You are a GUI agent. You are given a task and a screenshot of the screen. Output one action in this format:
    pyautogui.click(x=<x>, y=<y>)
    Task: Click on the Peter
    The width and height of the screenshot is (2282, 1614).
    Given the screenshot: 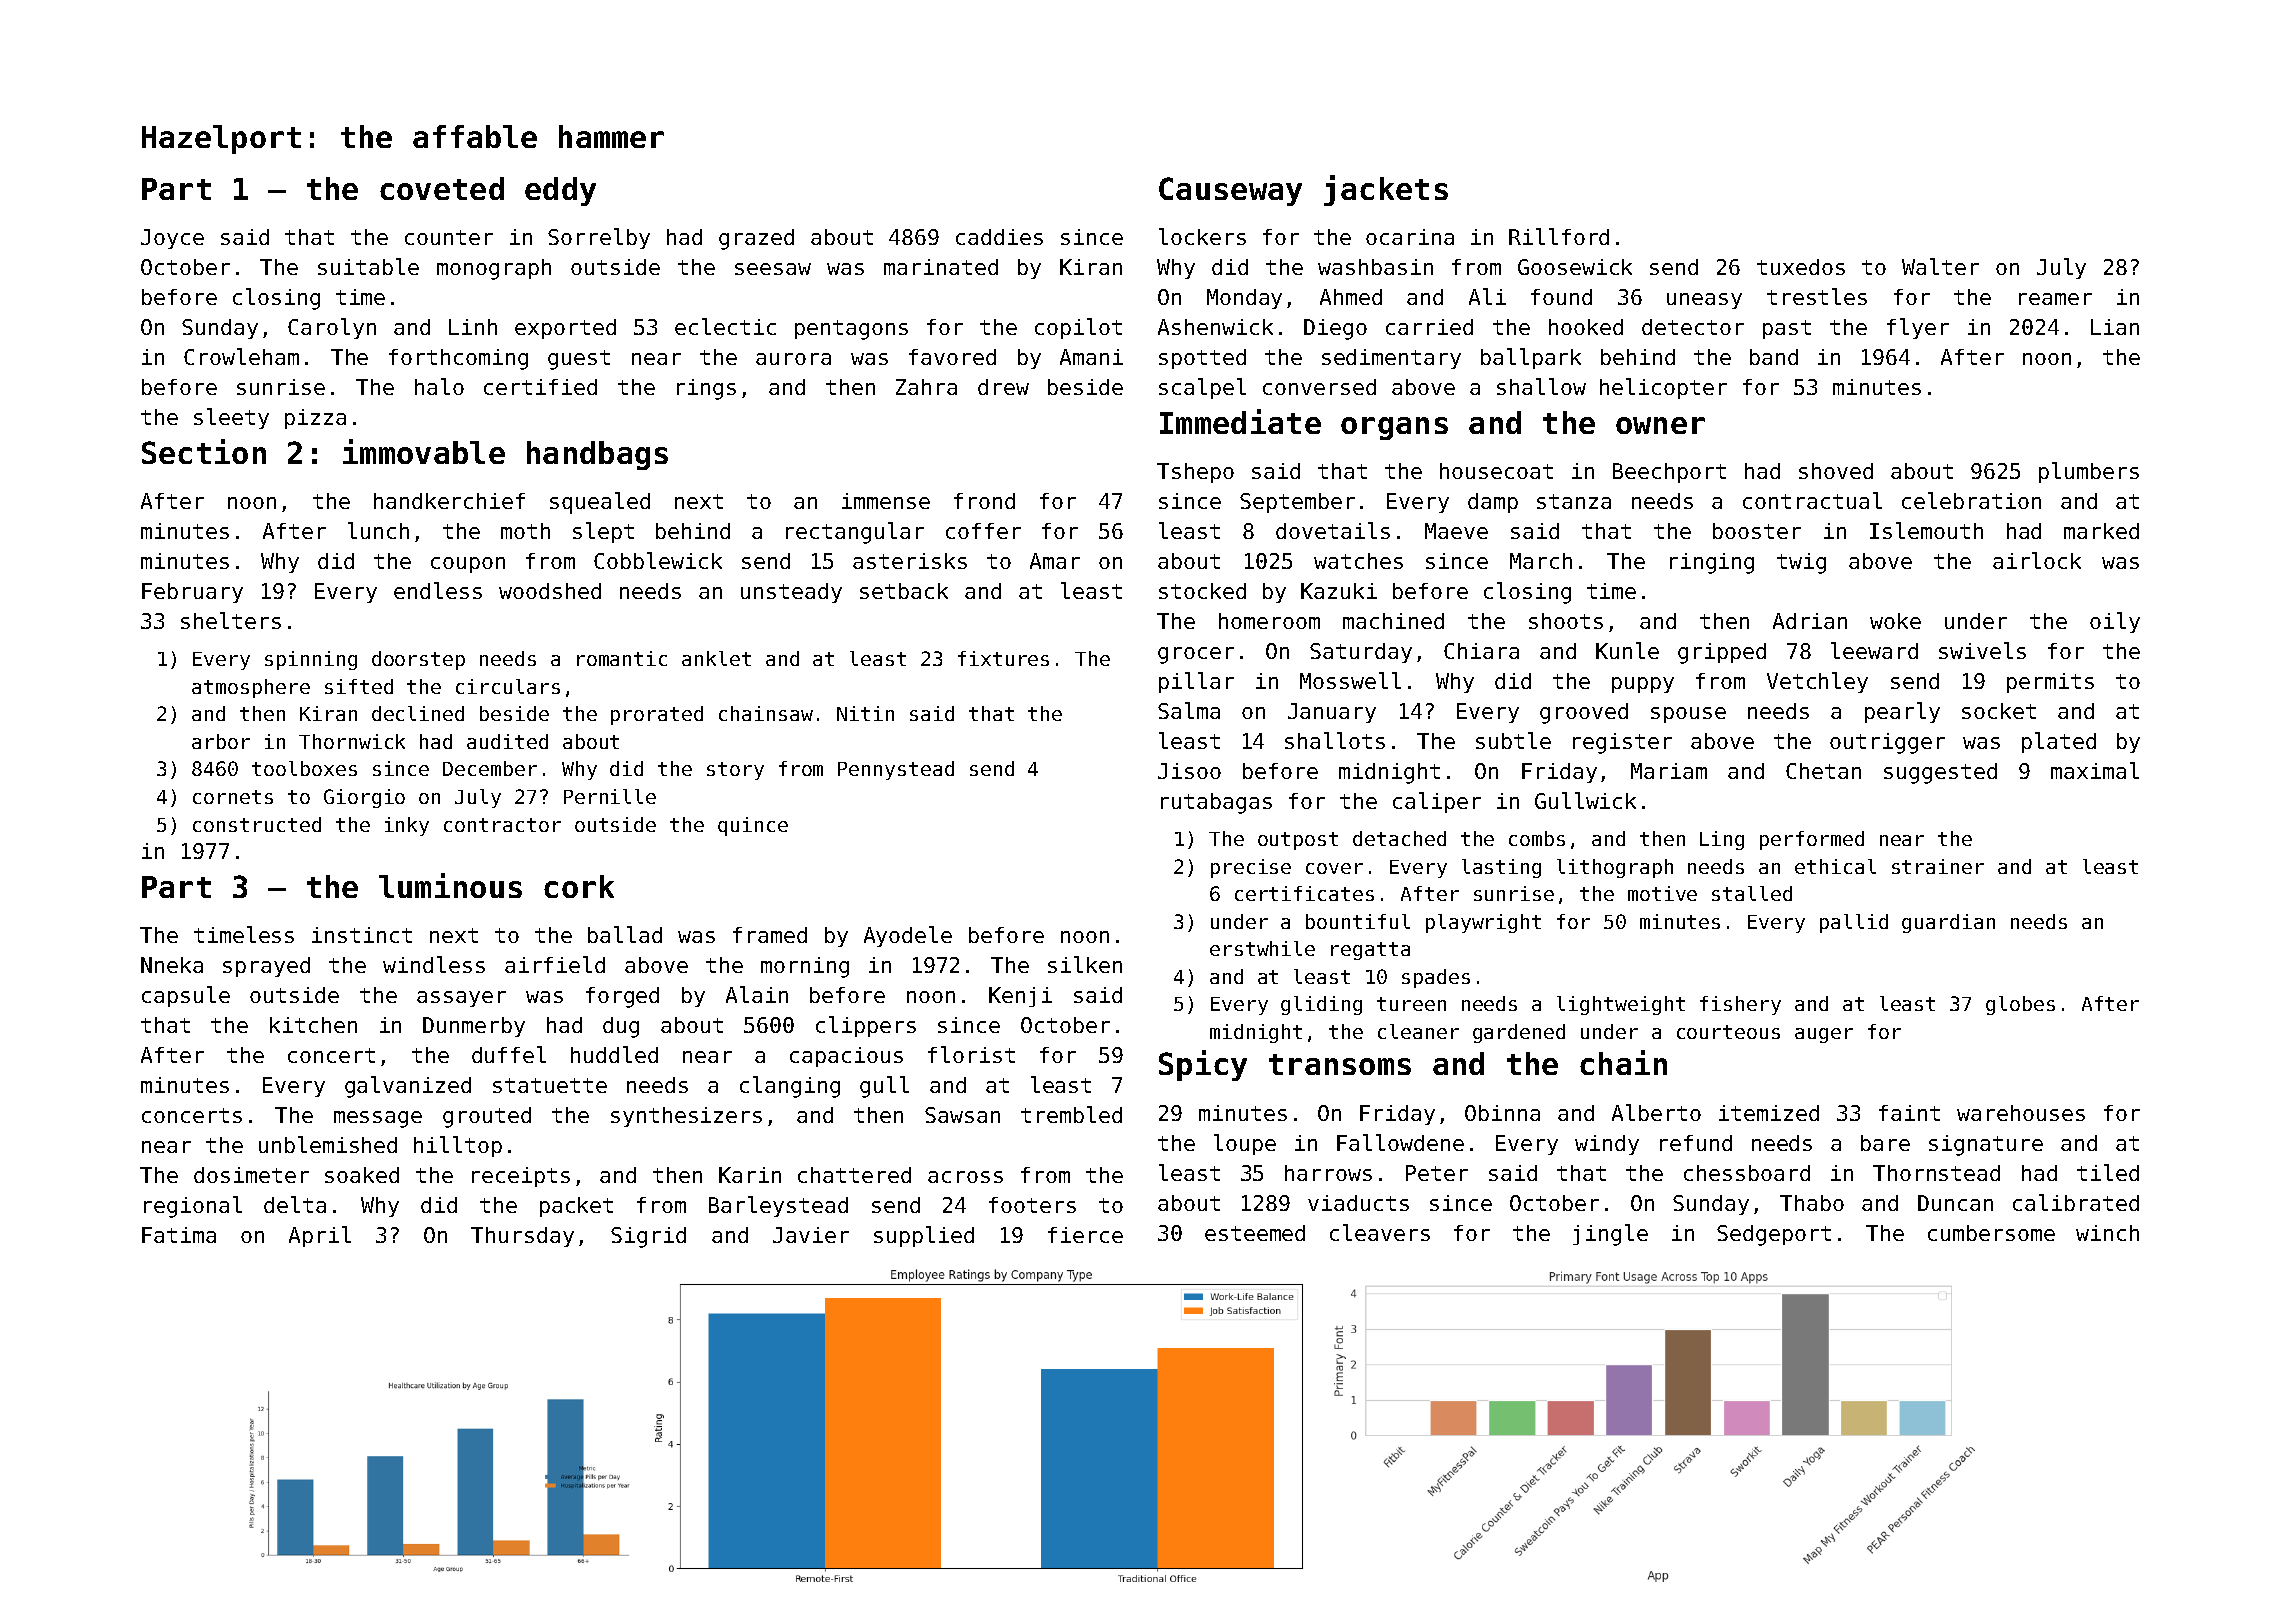 What is the action you would take?
    pyautogui.click(x=1437, y=1173)
